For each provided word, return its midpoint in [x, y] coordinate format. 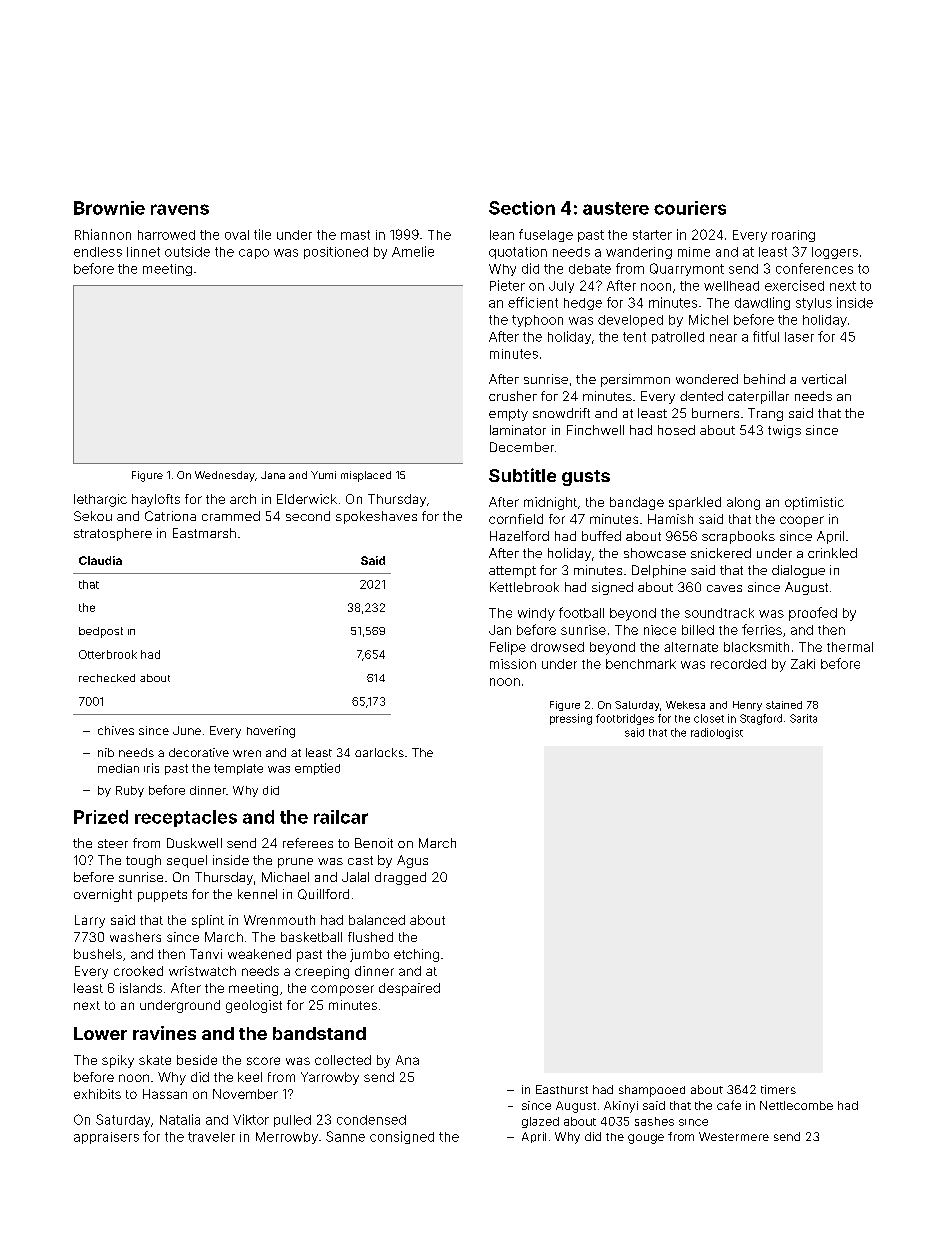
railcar [341, 817]
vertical [824, 379]
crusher [513, 396]
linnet [143, 252]
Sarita [803, 718]
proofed [813, 614]
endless [98, 252]
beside [197, 1060]
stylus [814, 304]
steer [113, 843]
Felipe [508, 648]
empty [508, 415]
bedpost [101, 632]
